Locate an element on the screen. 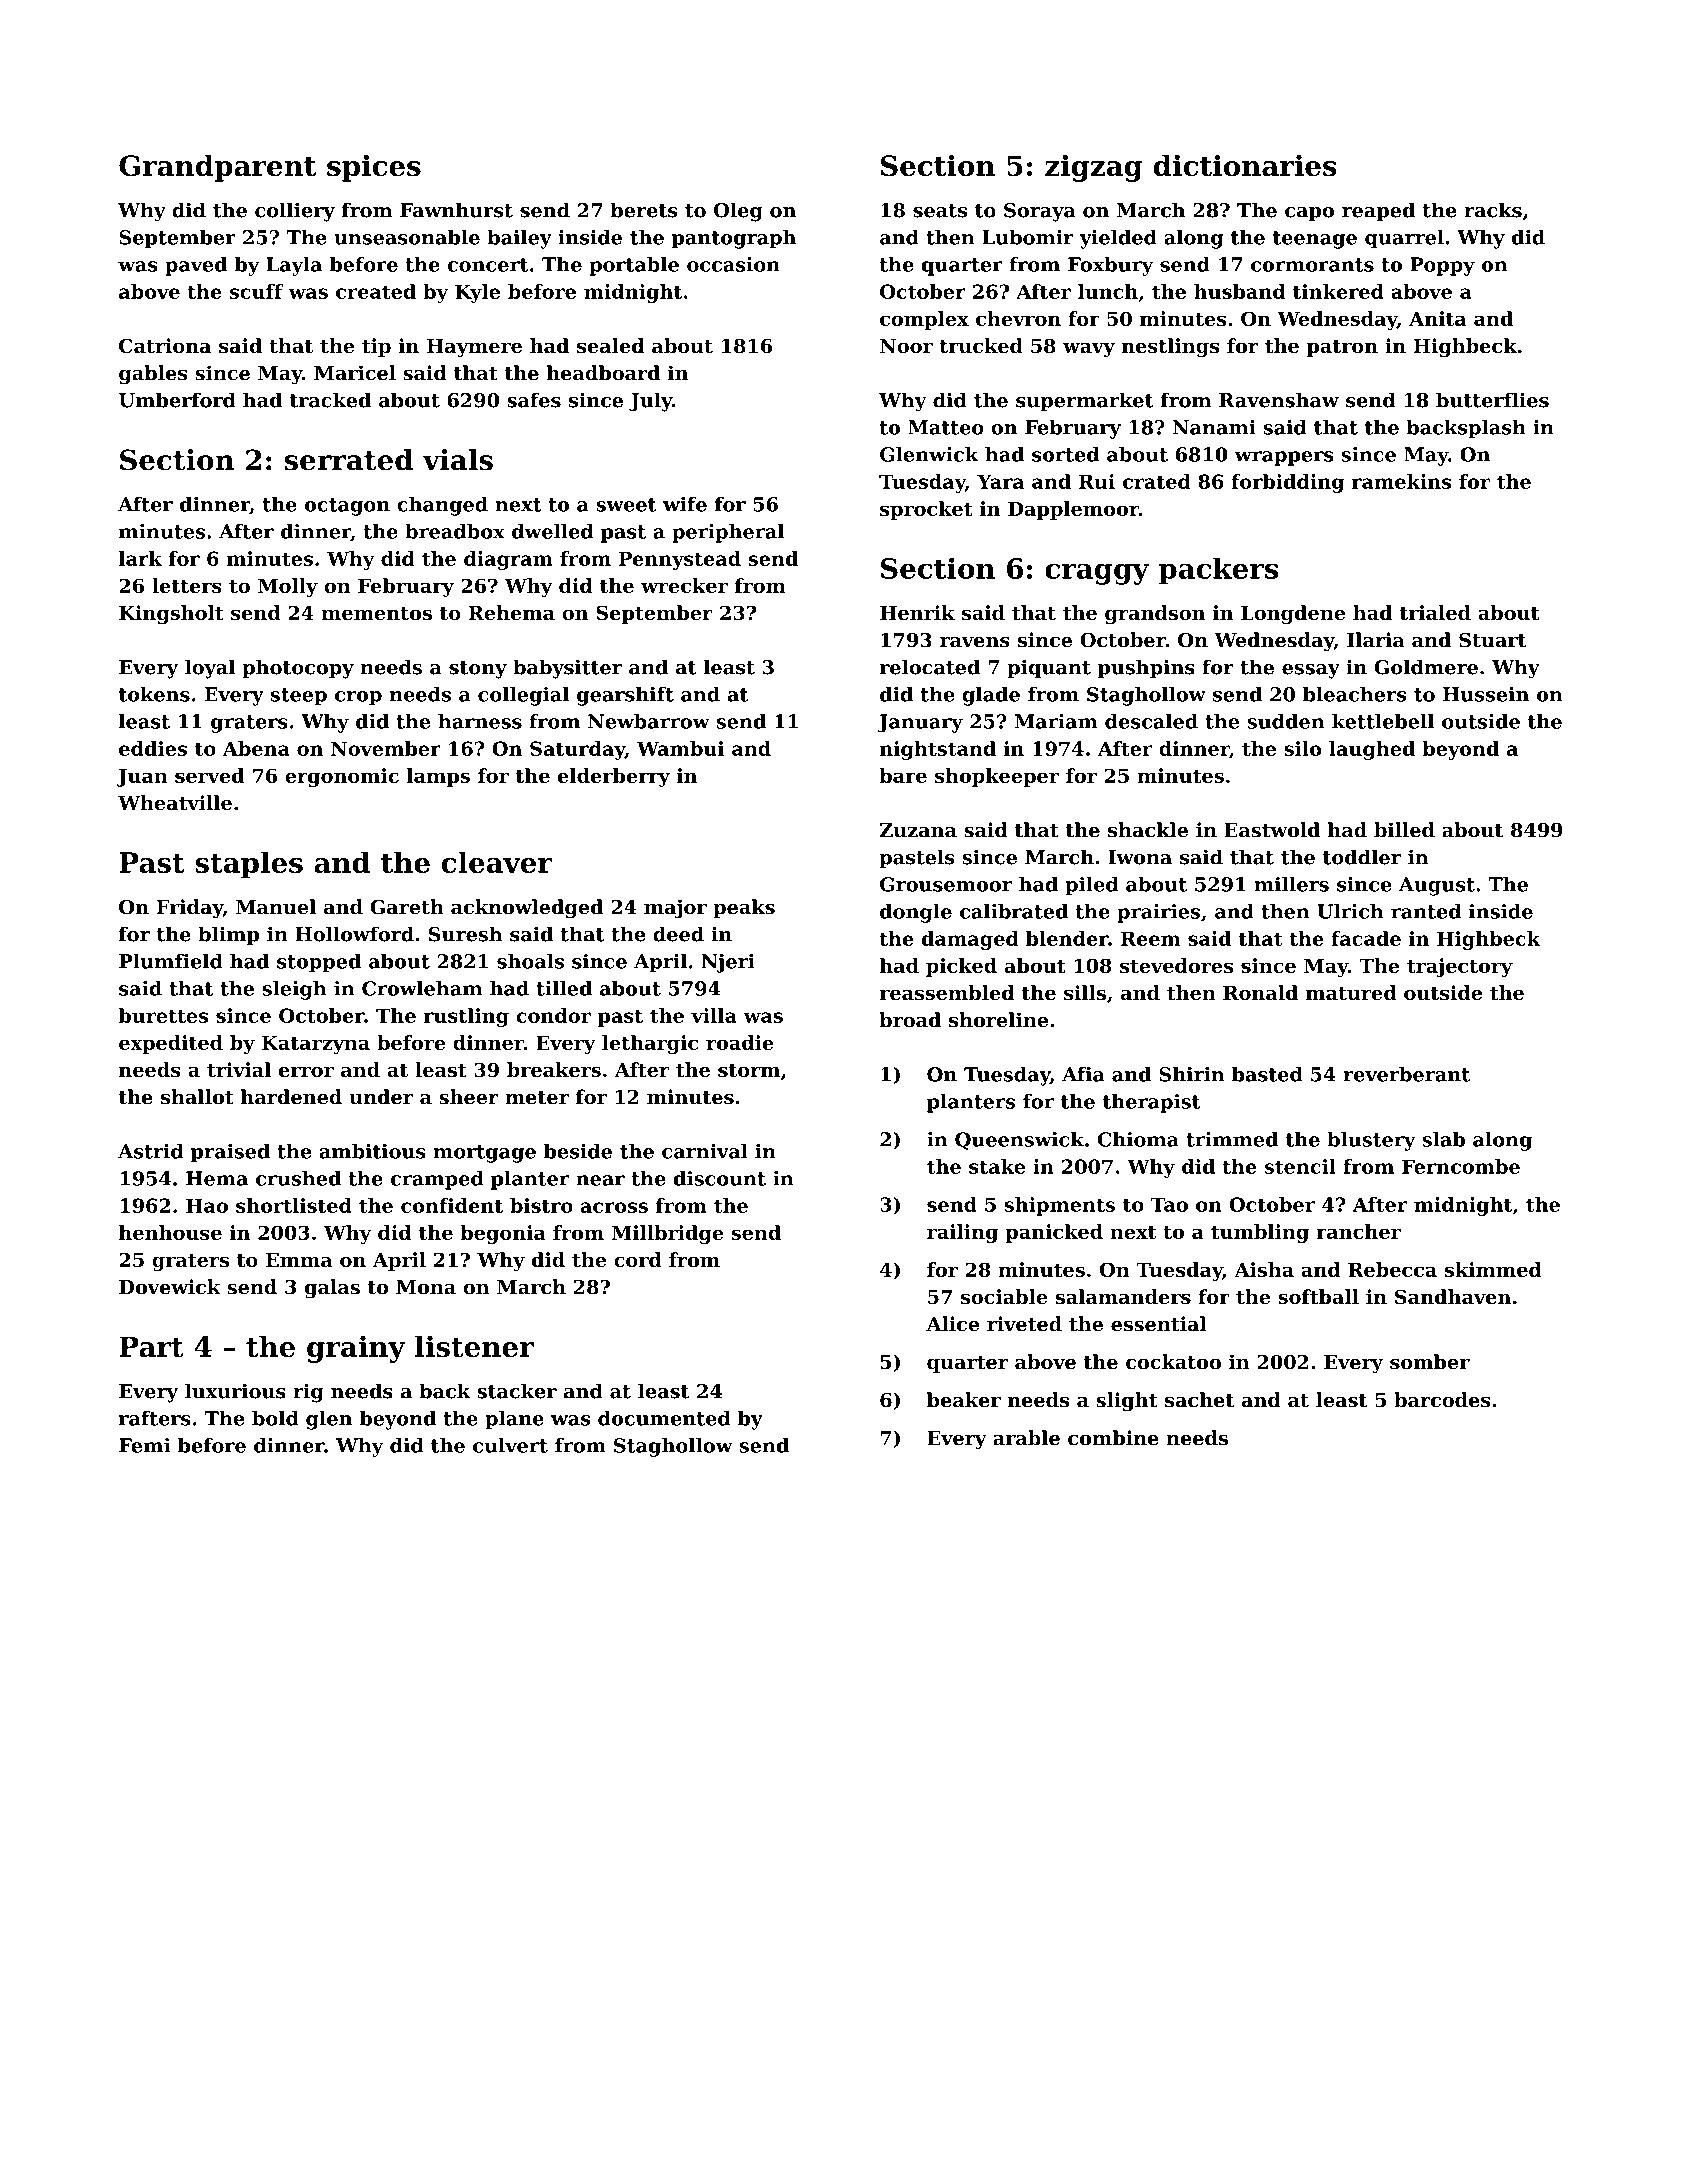 The height and width of the screenshot is (2178, 1683). panicked is located at coordinates (1054, 1233).
